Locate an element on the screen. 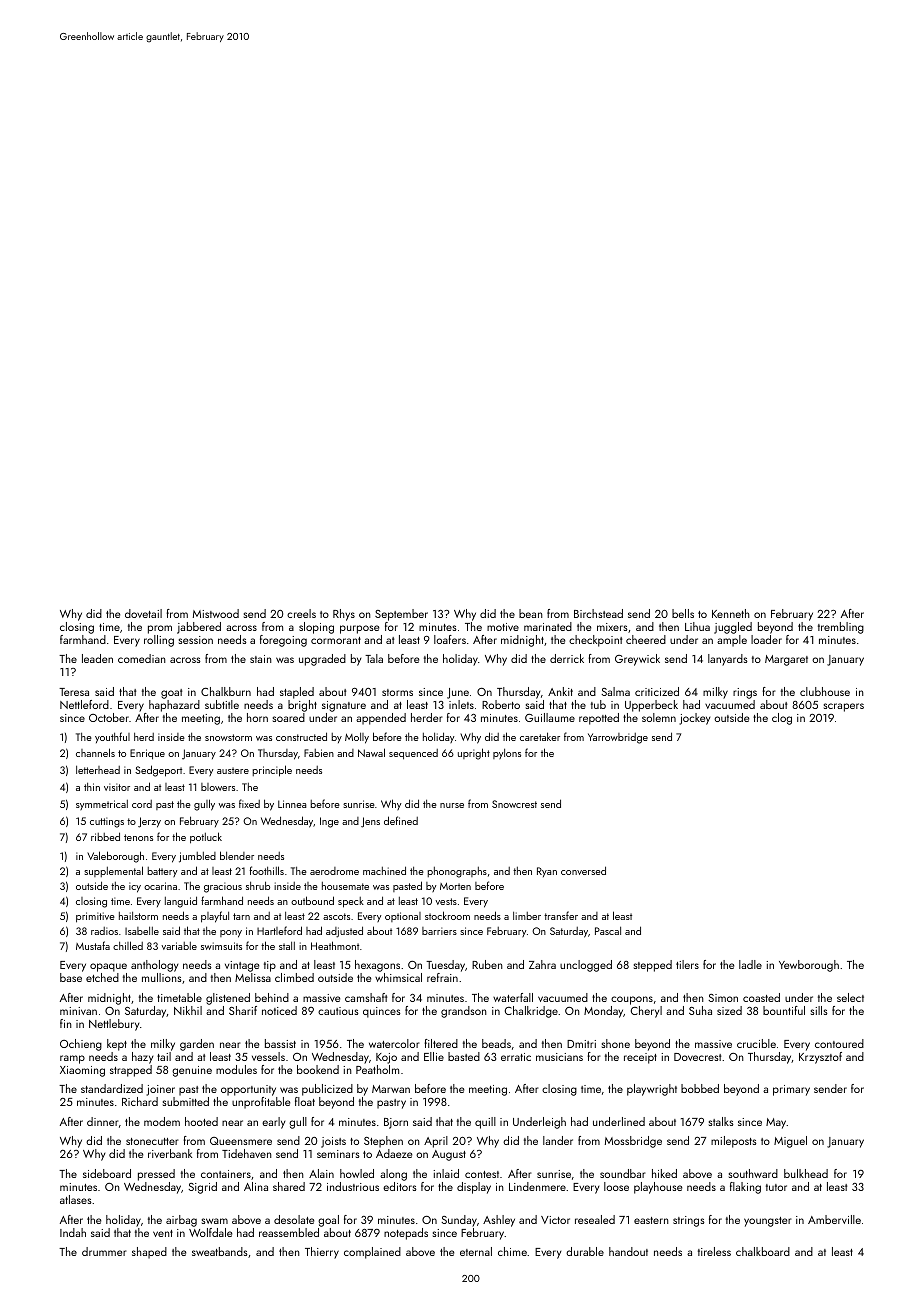 This screenshot has height=1308, width=924. vests is located at coordinates (446, 901).
